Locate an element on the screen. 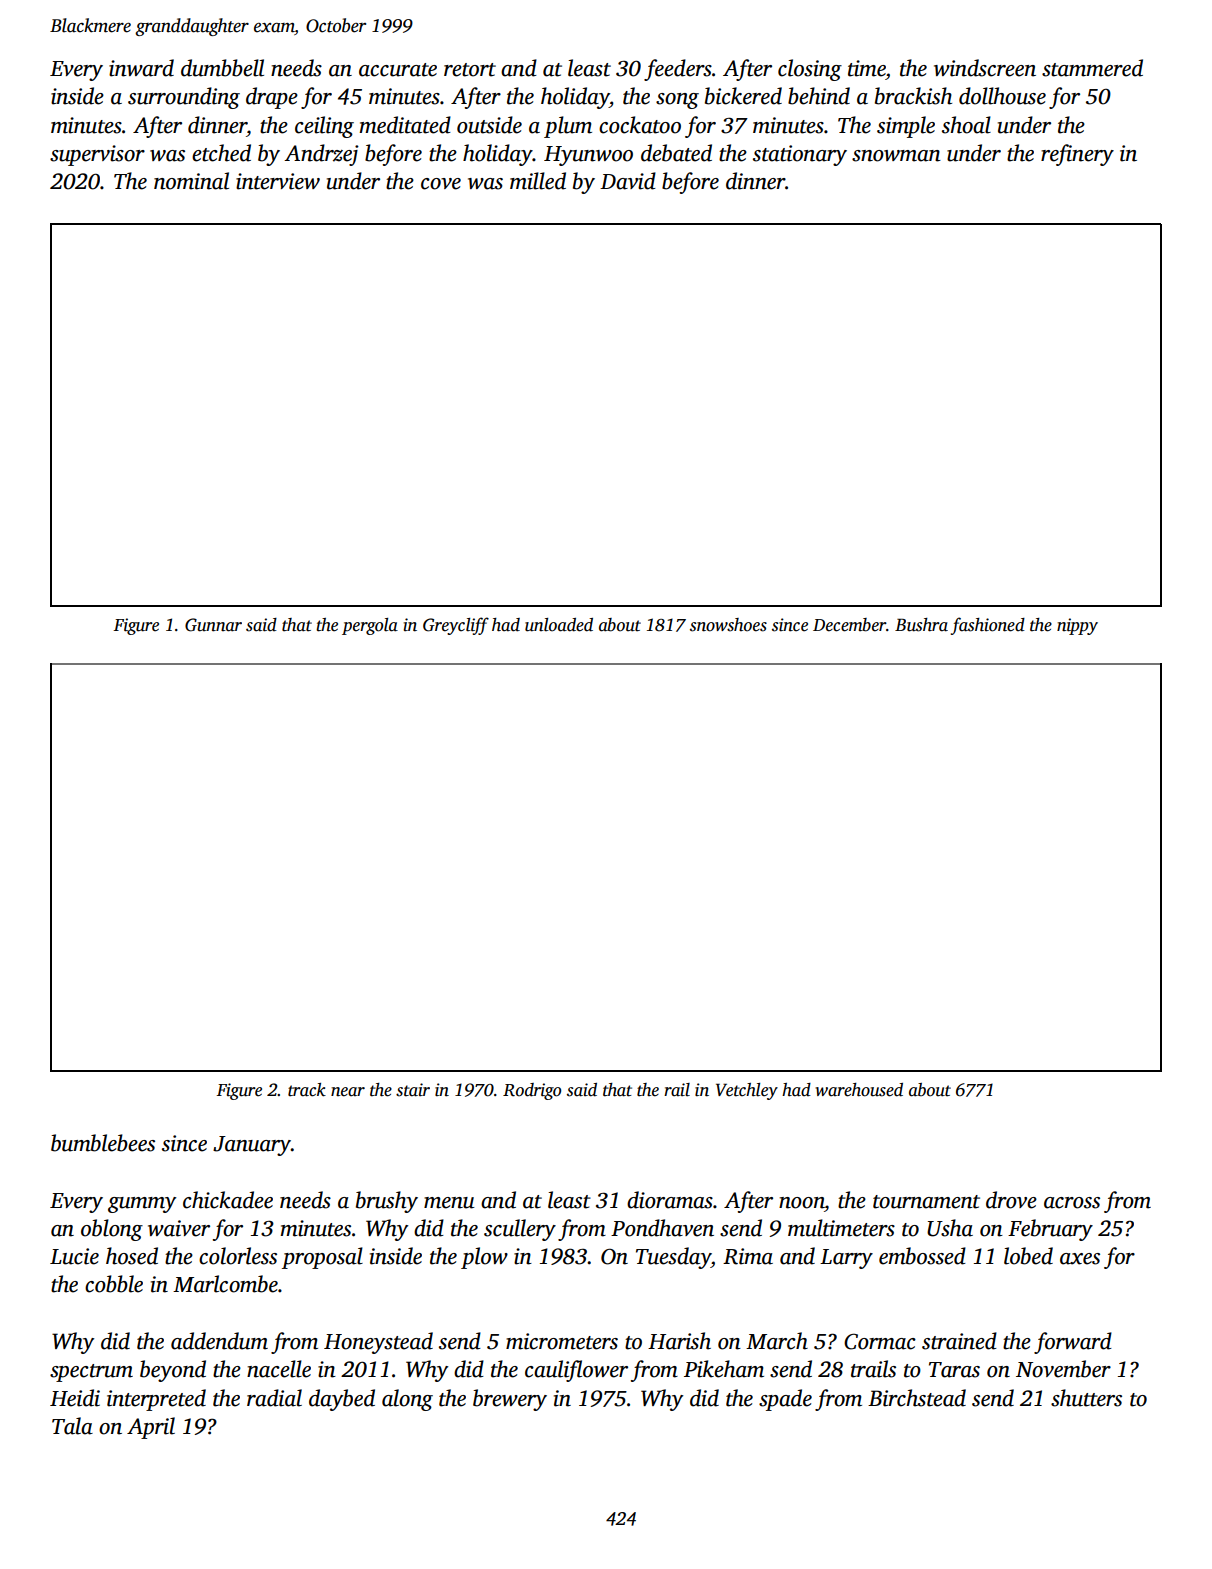 The image size is (1212, 1569). nominal is located at coordinates (191, 181).
